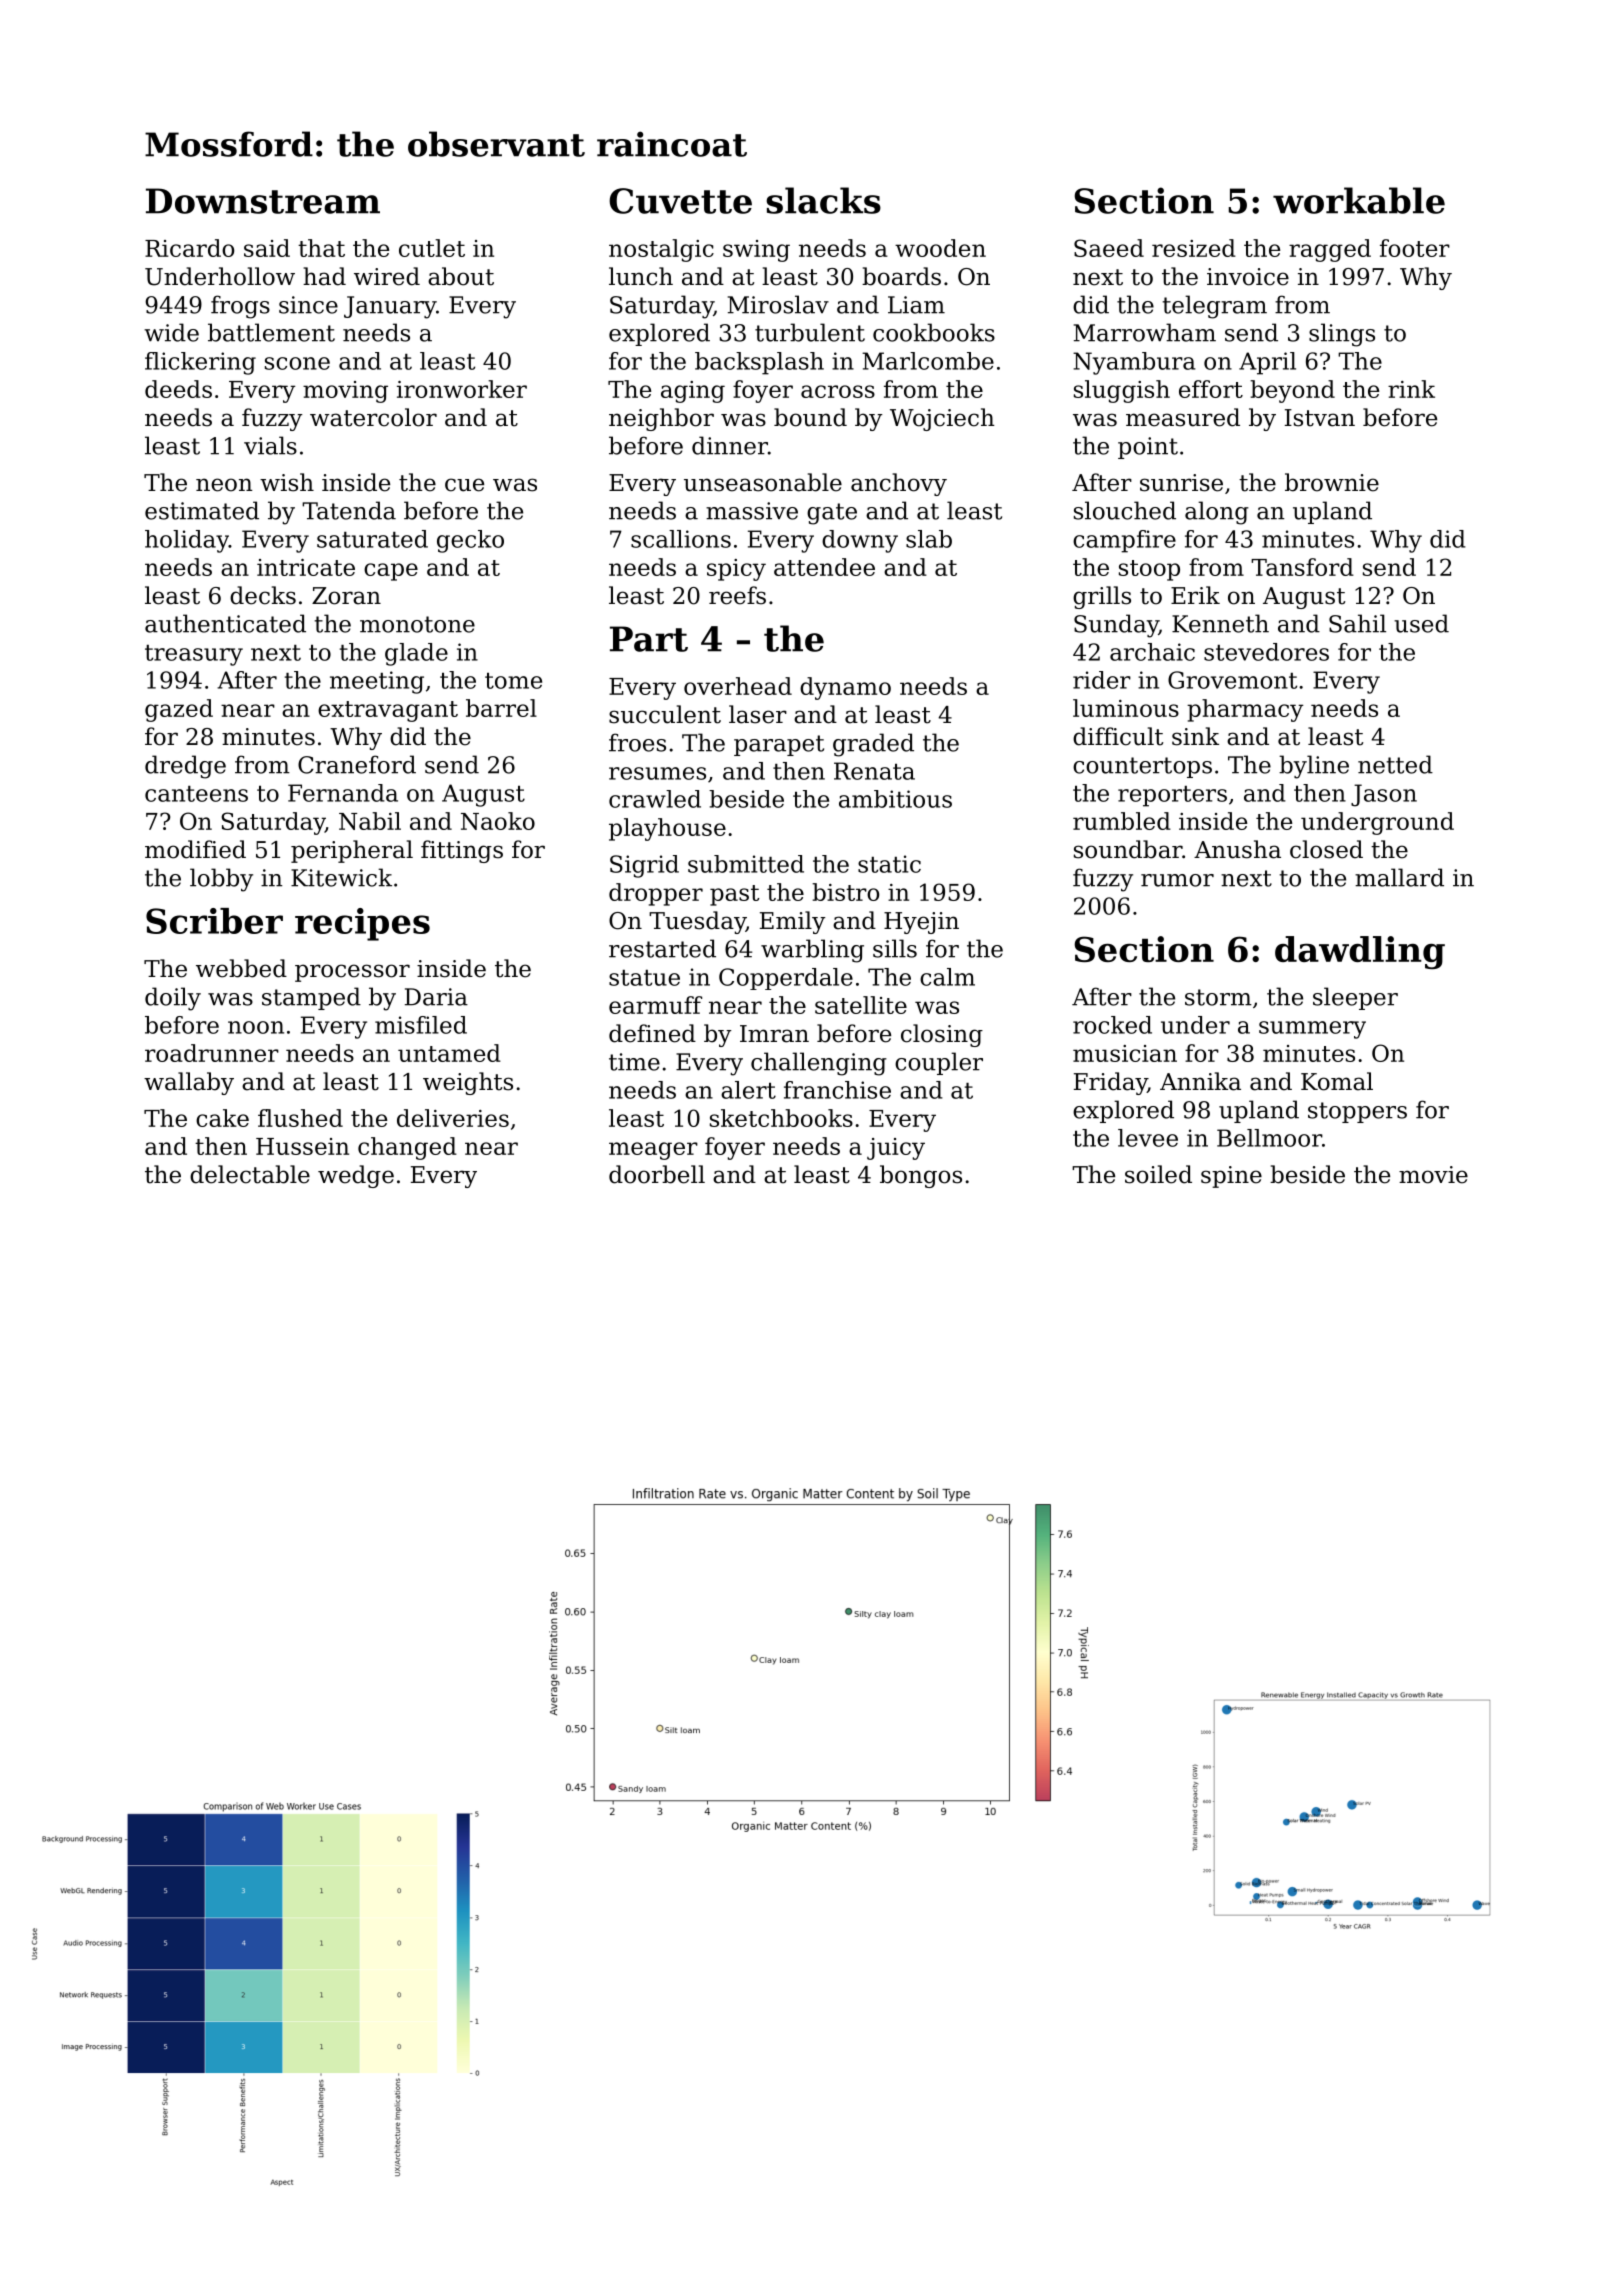  I want to click on dawdling, so click(1360, 952).
